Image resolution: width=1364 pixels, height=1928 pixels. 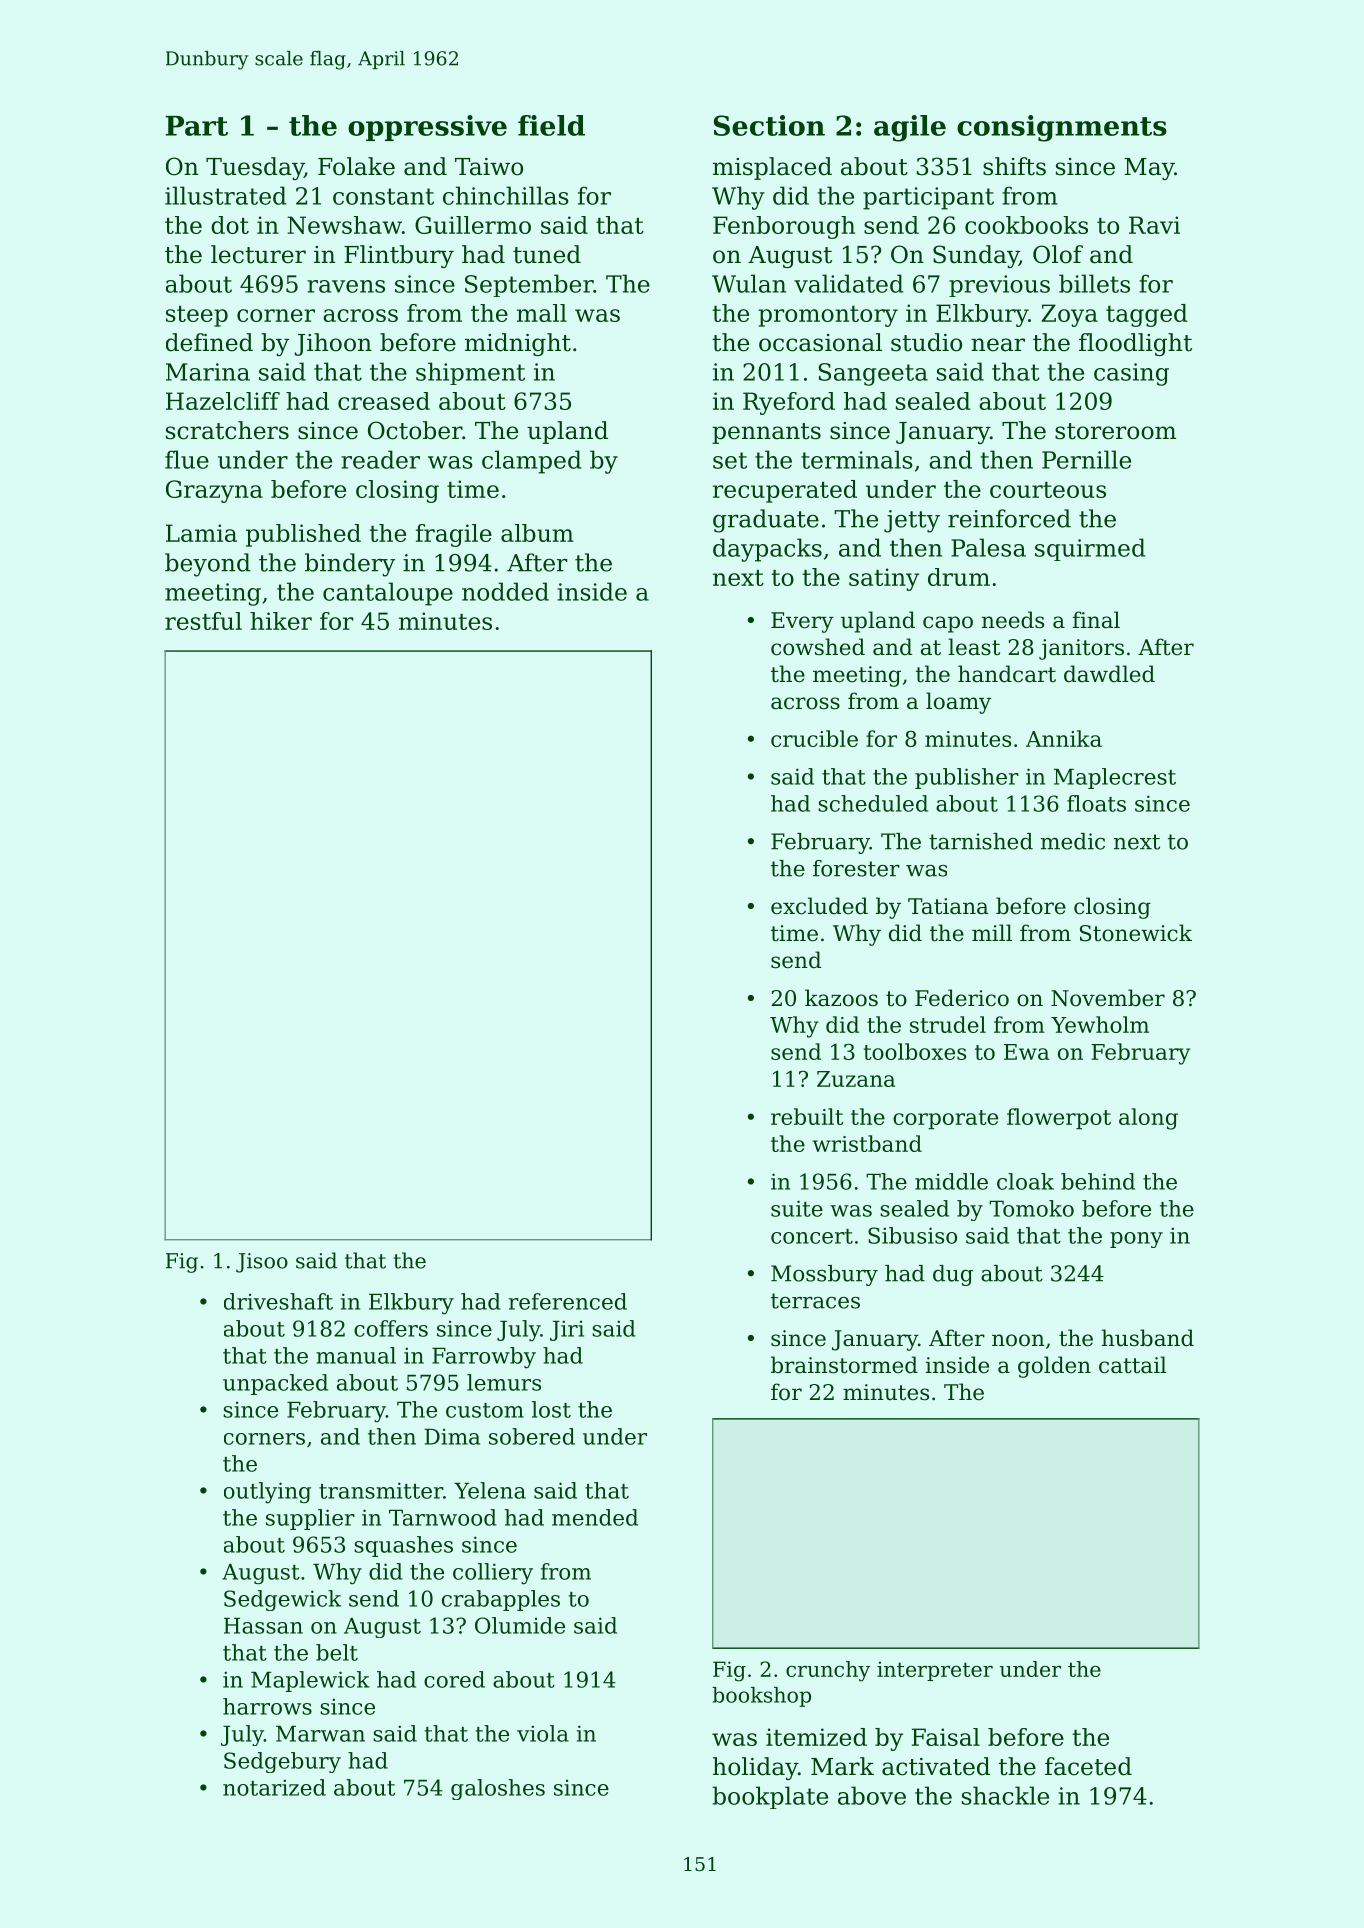 What do you see at coordinates (1062, 128) in the page?
I see `consignments` at bounding box center [1062, 128].
